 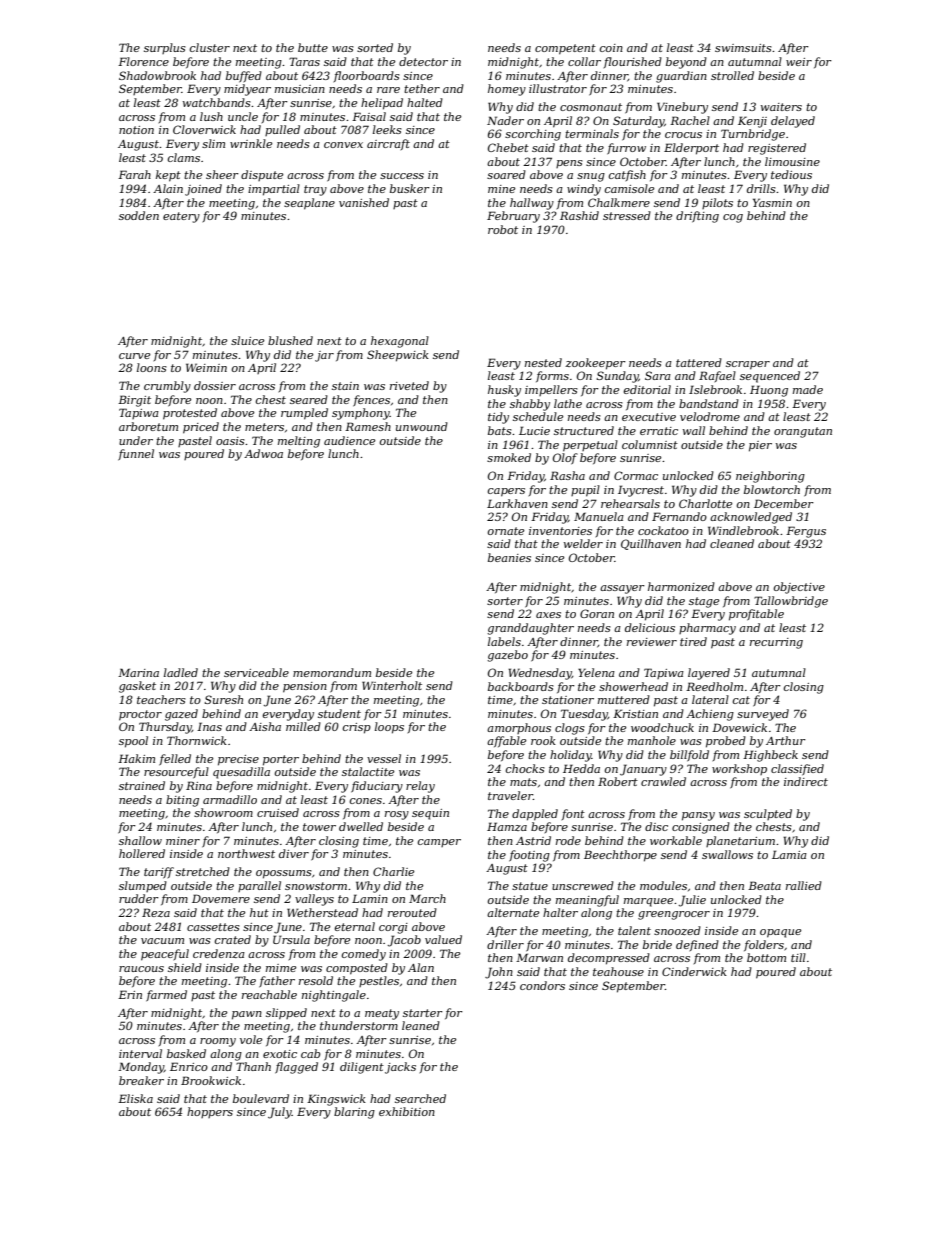 I want to click on cluster, so click(x=210, y=47).
